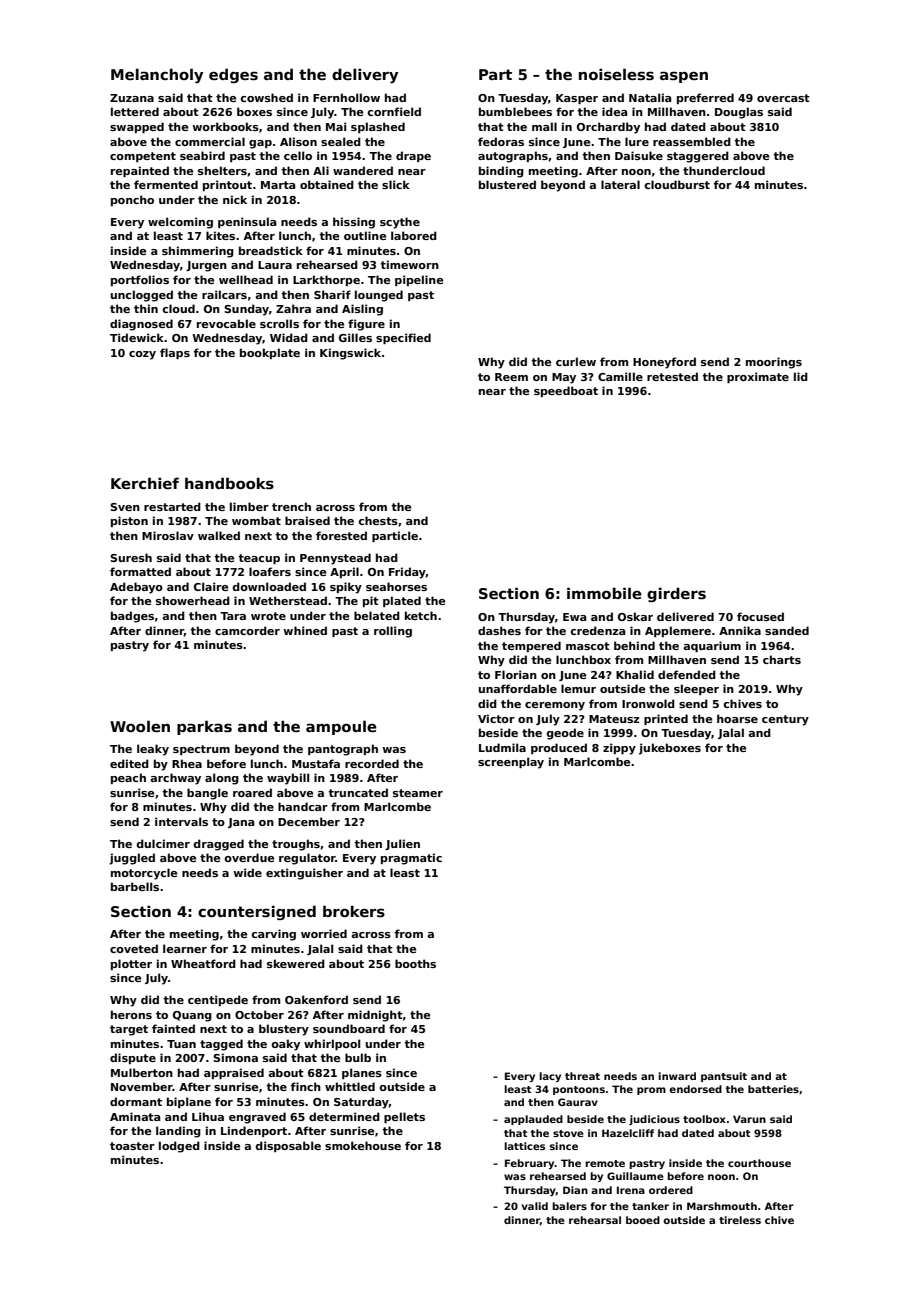 Image resolution: width=924 pixels, height=1308 pixels. Describe the element at coordinates (225, 126) in the page. I see `workbooks` at that location.
